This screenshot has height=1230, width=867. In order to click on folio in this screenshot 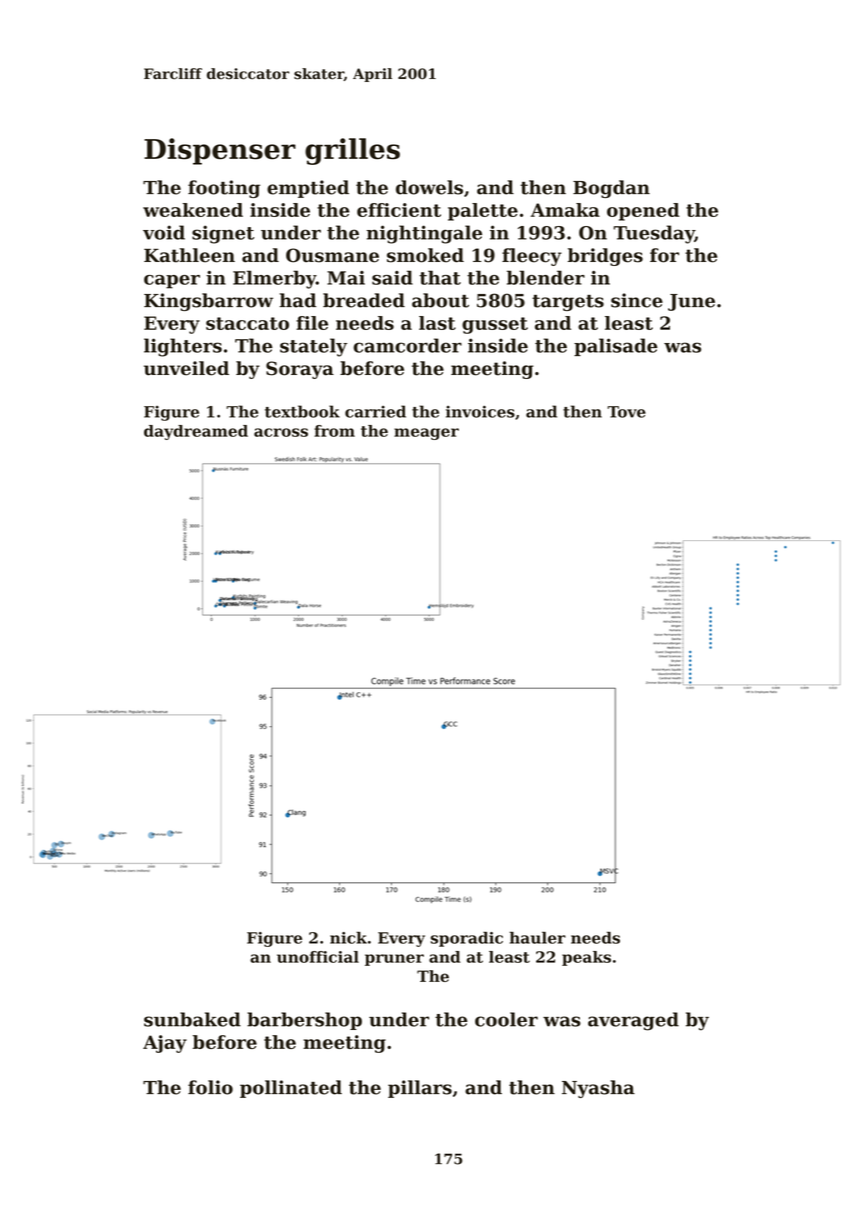, I will do `click(210, 1087)`.
